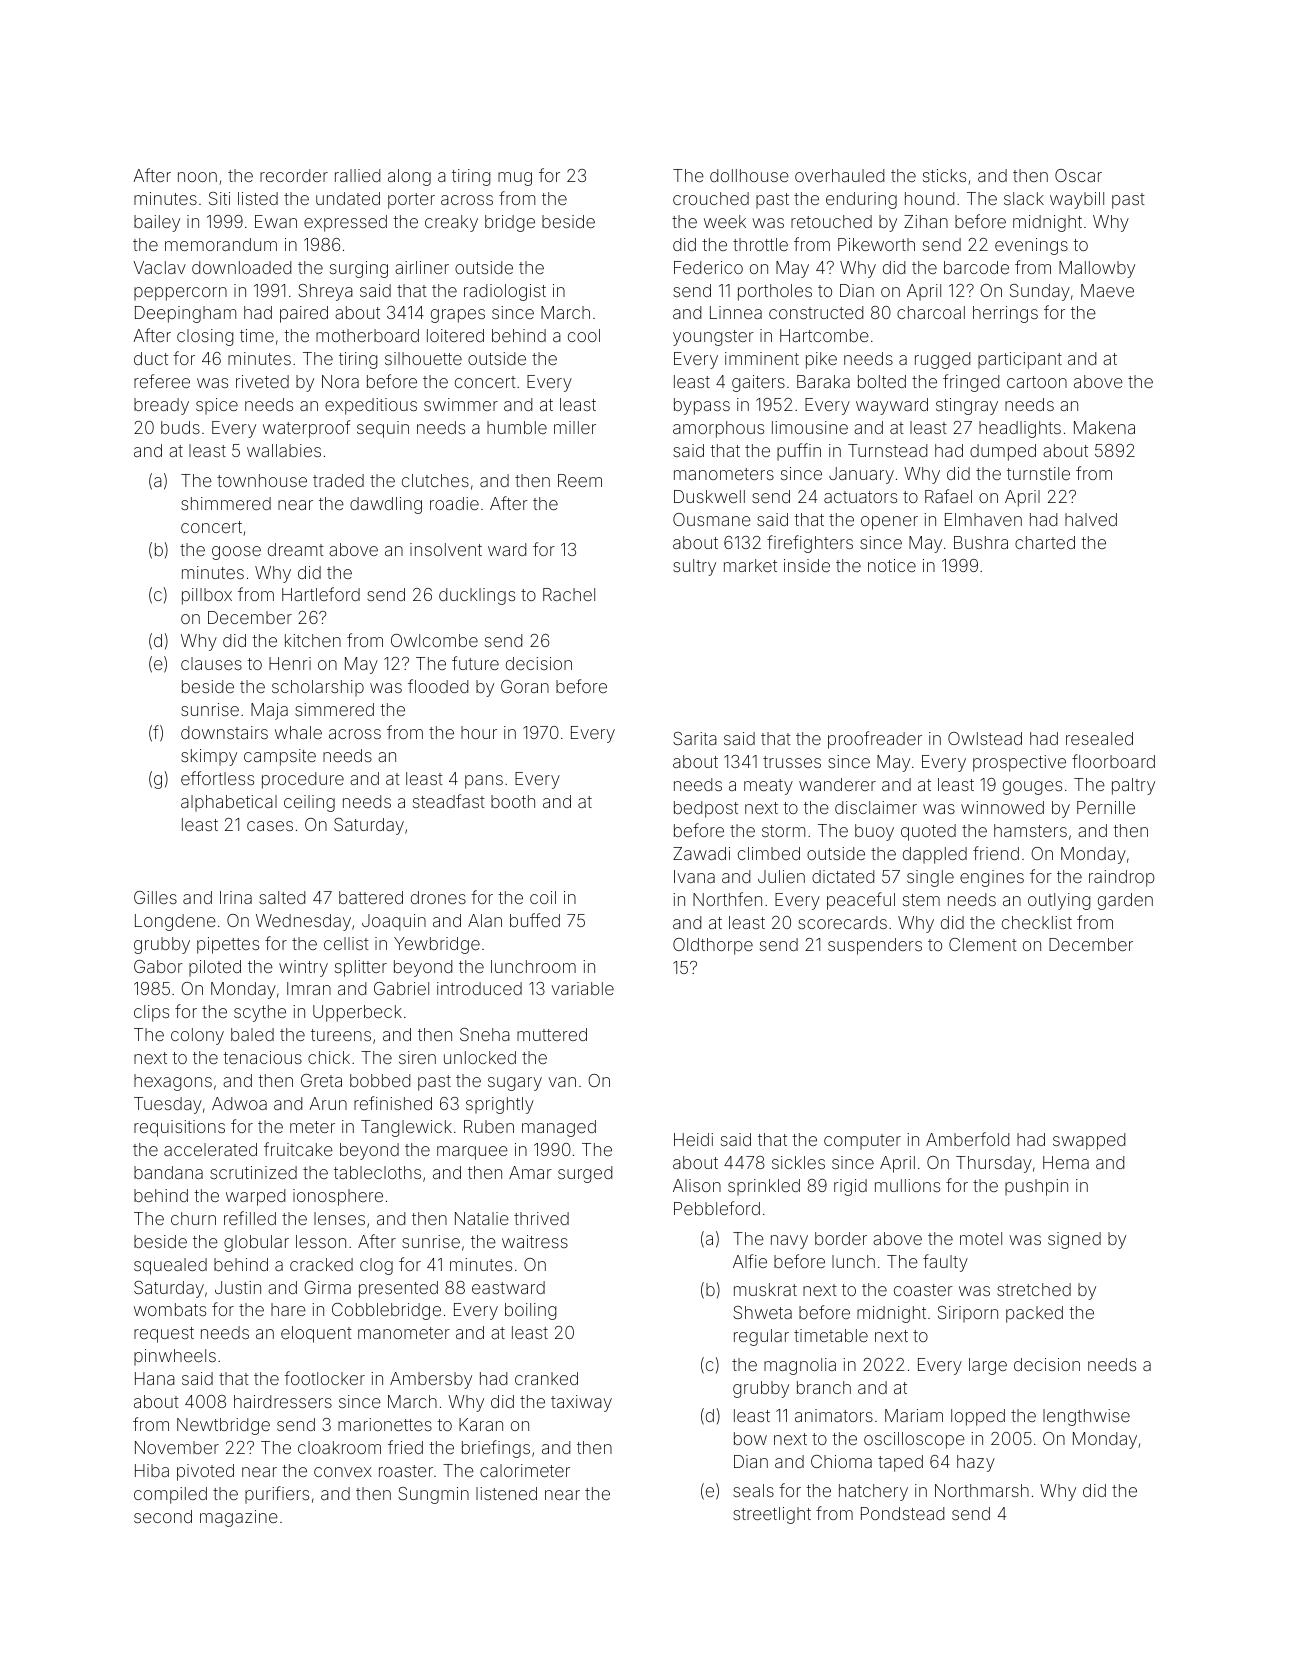 This page has height=1669, width=1290. What do you see at coordinates (1020, 360) in the page?
I see `participant` at bounding box center [1020, 360].
